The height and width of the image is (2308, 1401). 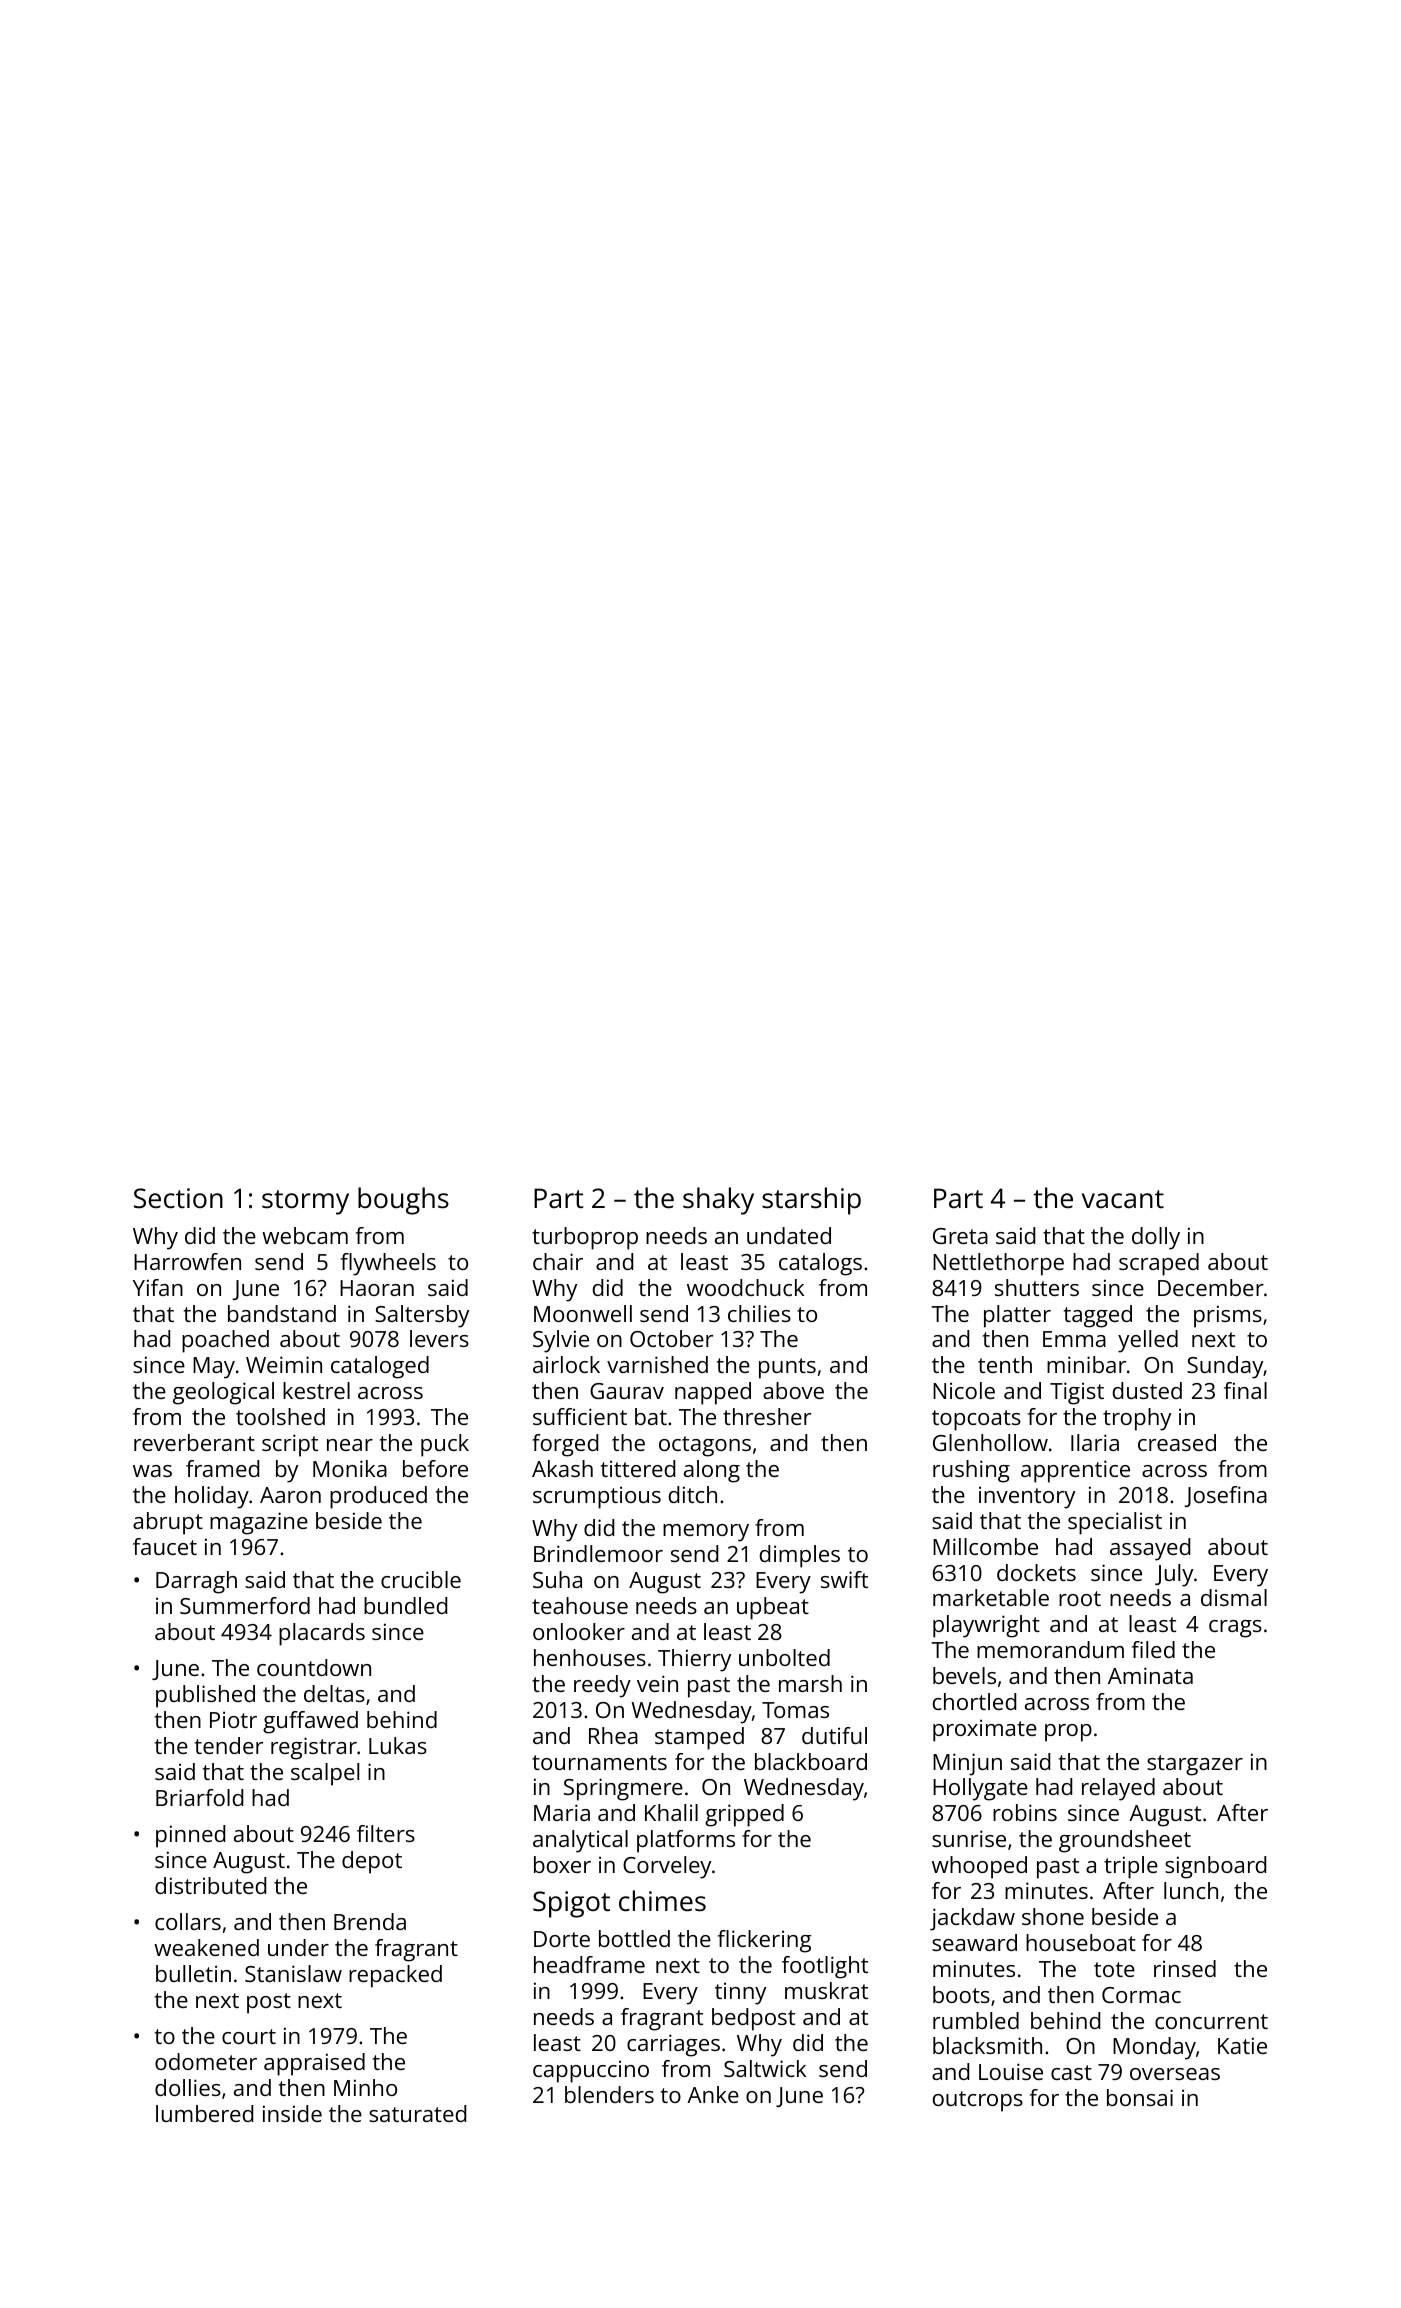 What do you see at coordinates (206, 1947) in the image?
I see `weakened` at bounding box center [206, 1947].
